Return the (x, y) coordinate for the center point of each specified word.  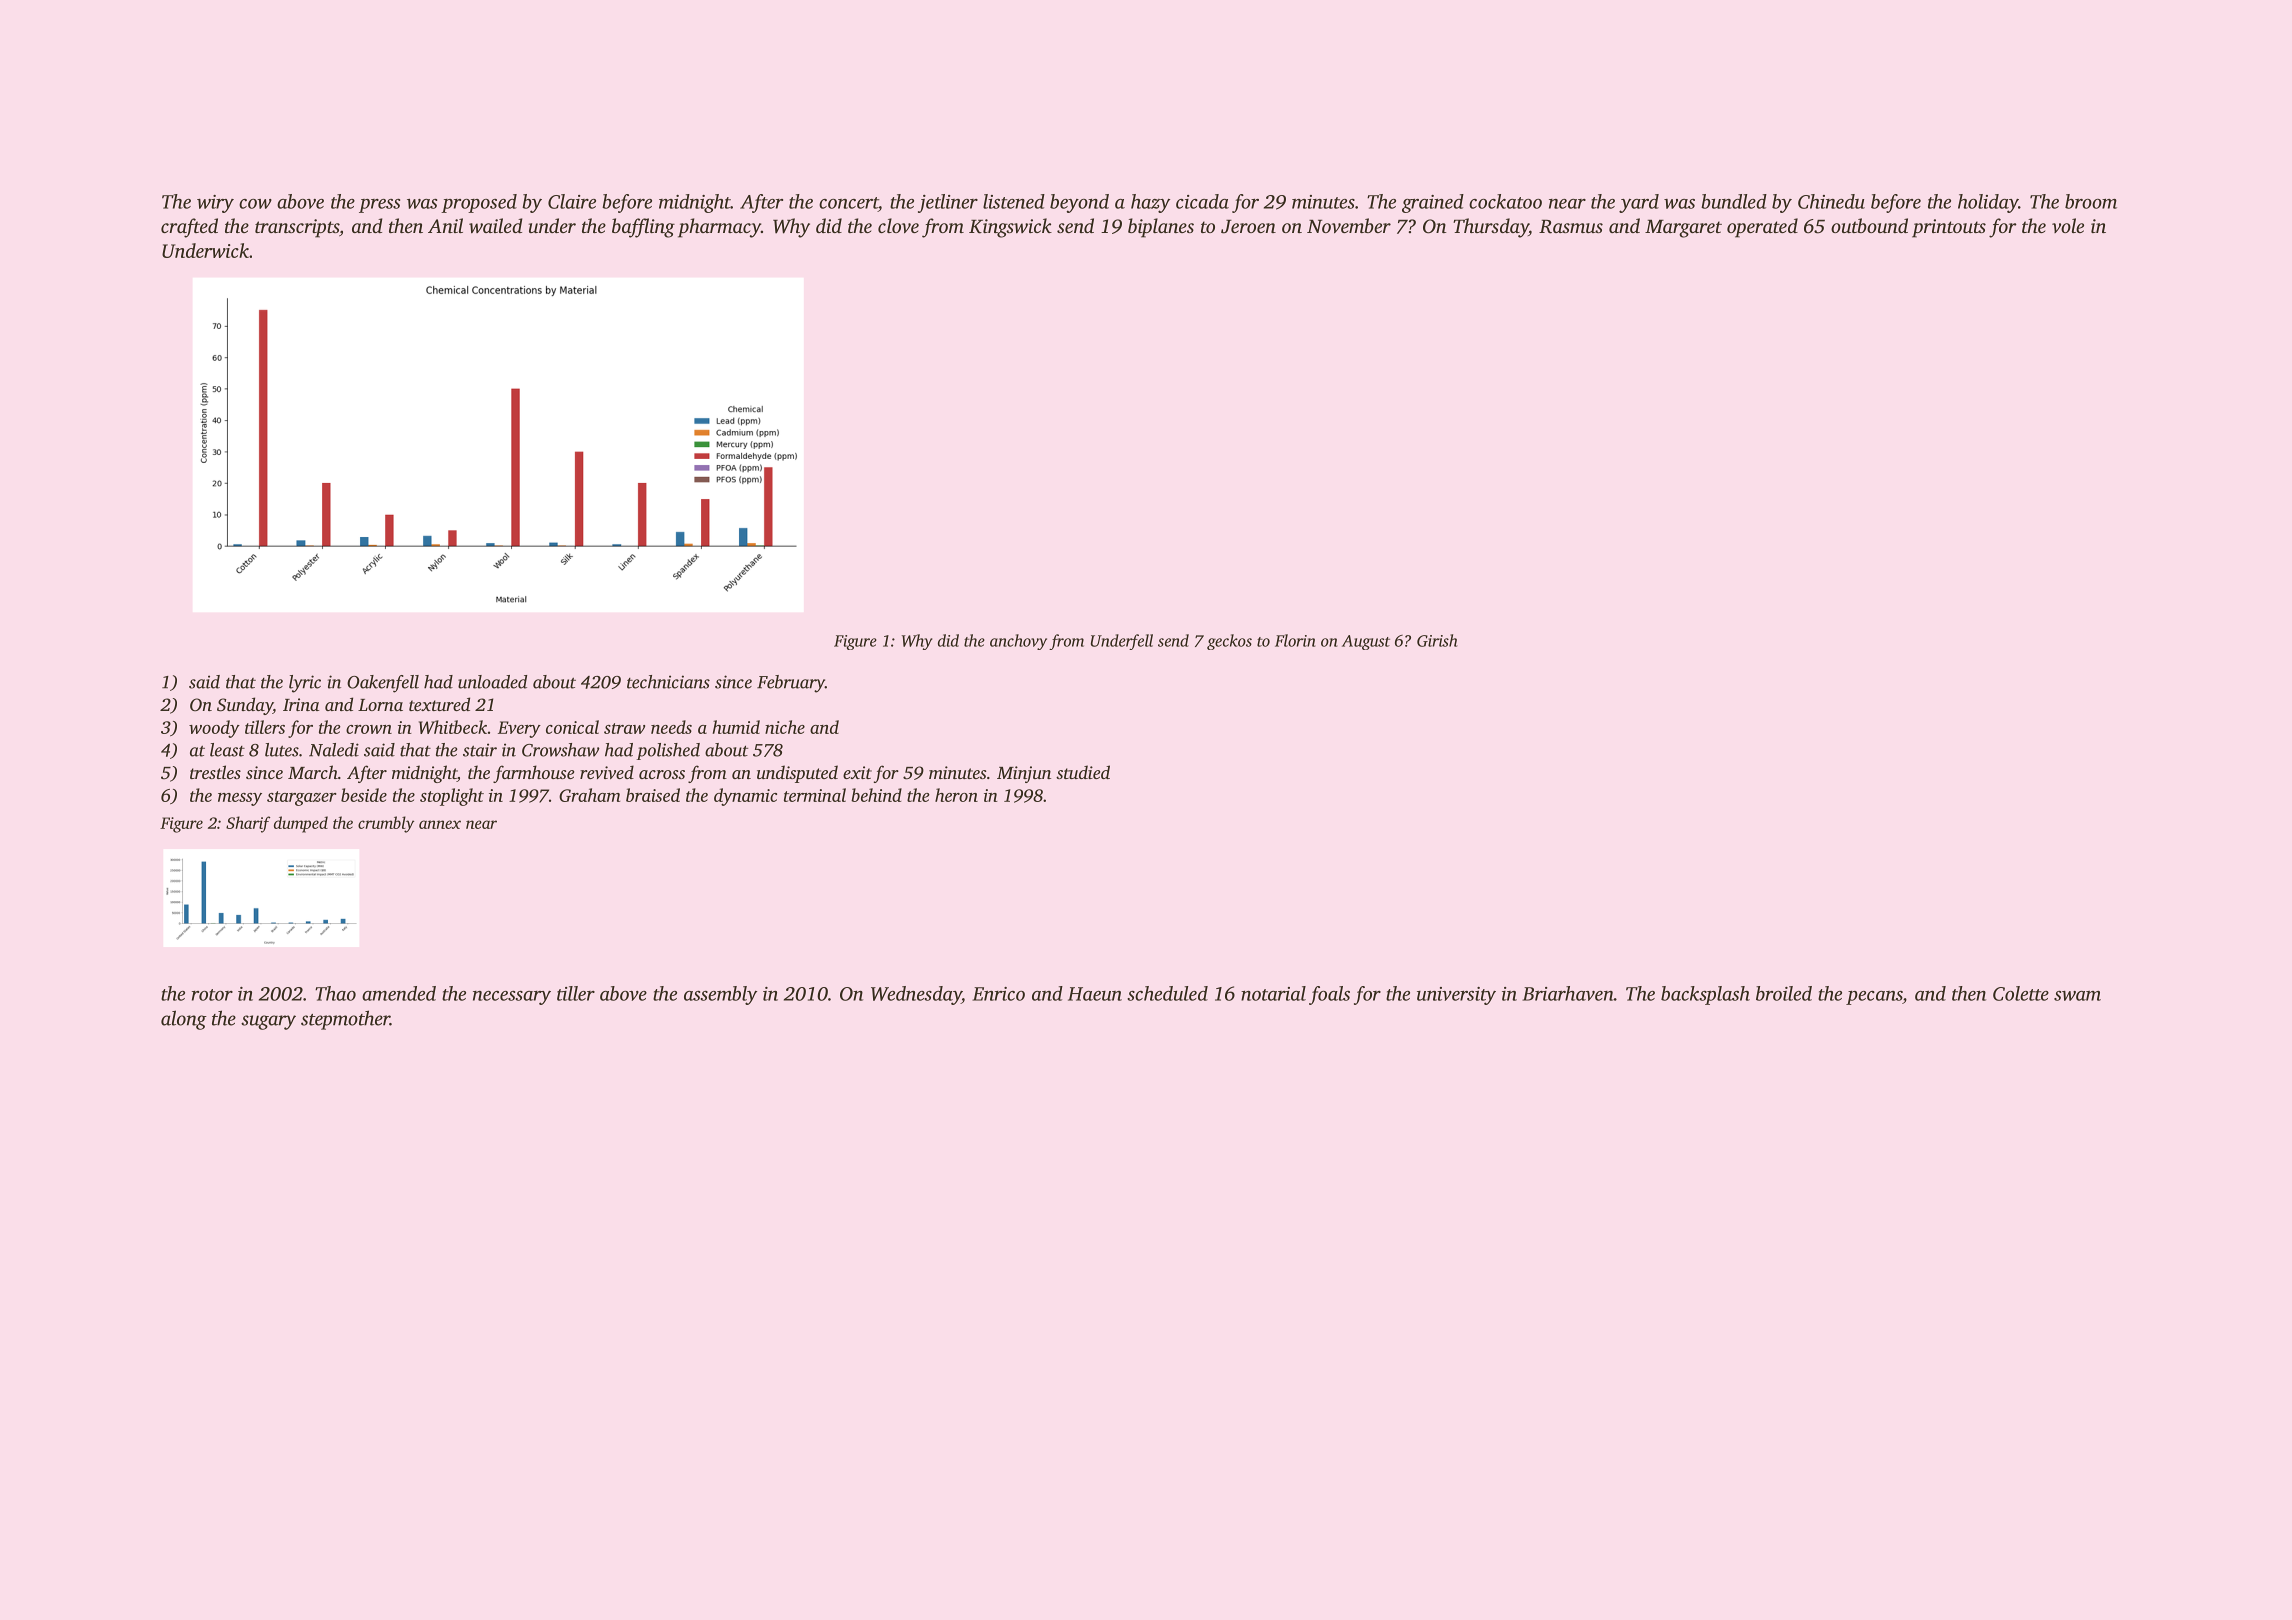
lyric (305, 684)
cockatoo (1505, 201)
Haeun (1095, 994)
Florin (1295, 640)
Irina (301, 704)
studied (1083, 772)
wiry (215, 204)
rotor (212, 995)
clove (898, 225)
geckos (1229, 642)
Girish (1437, 640)
